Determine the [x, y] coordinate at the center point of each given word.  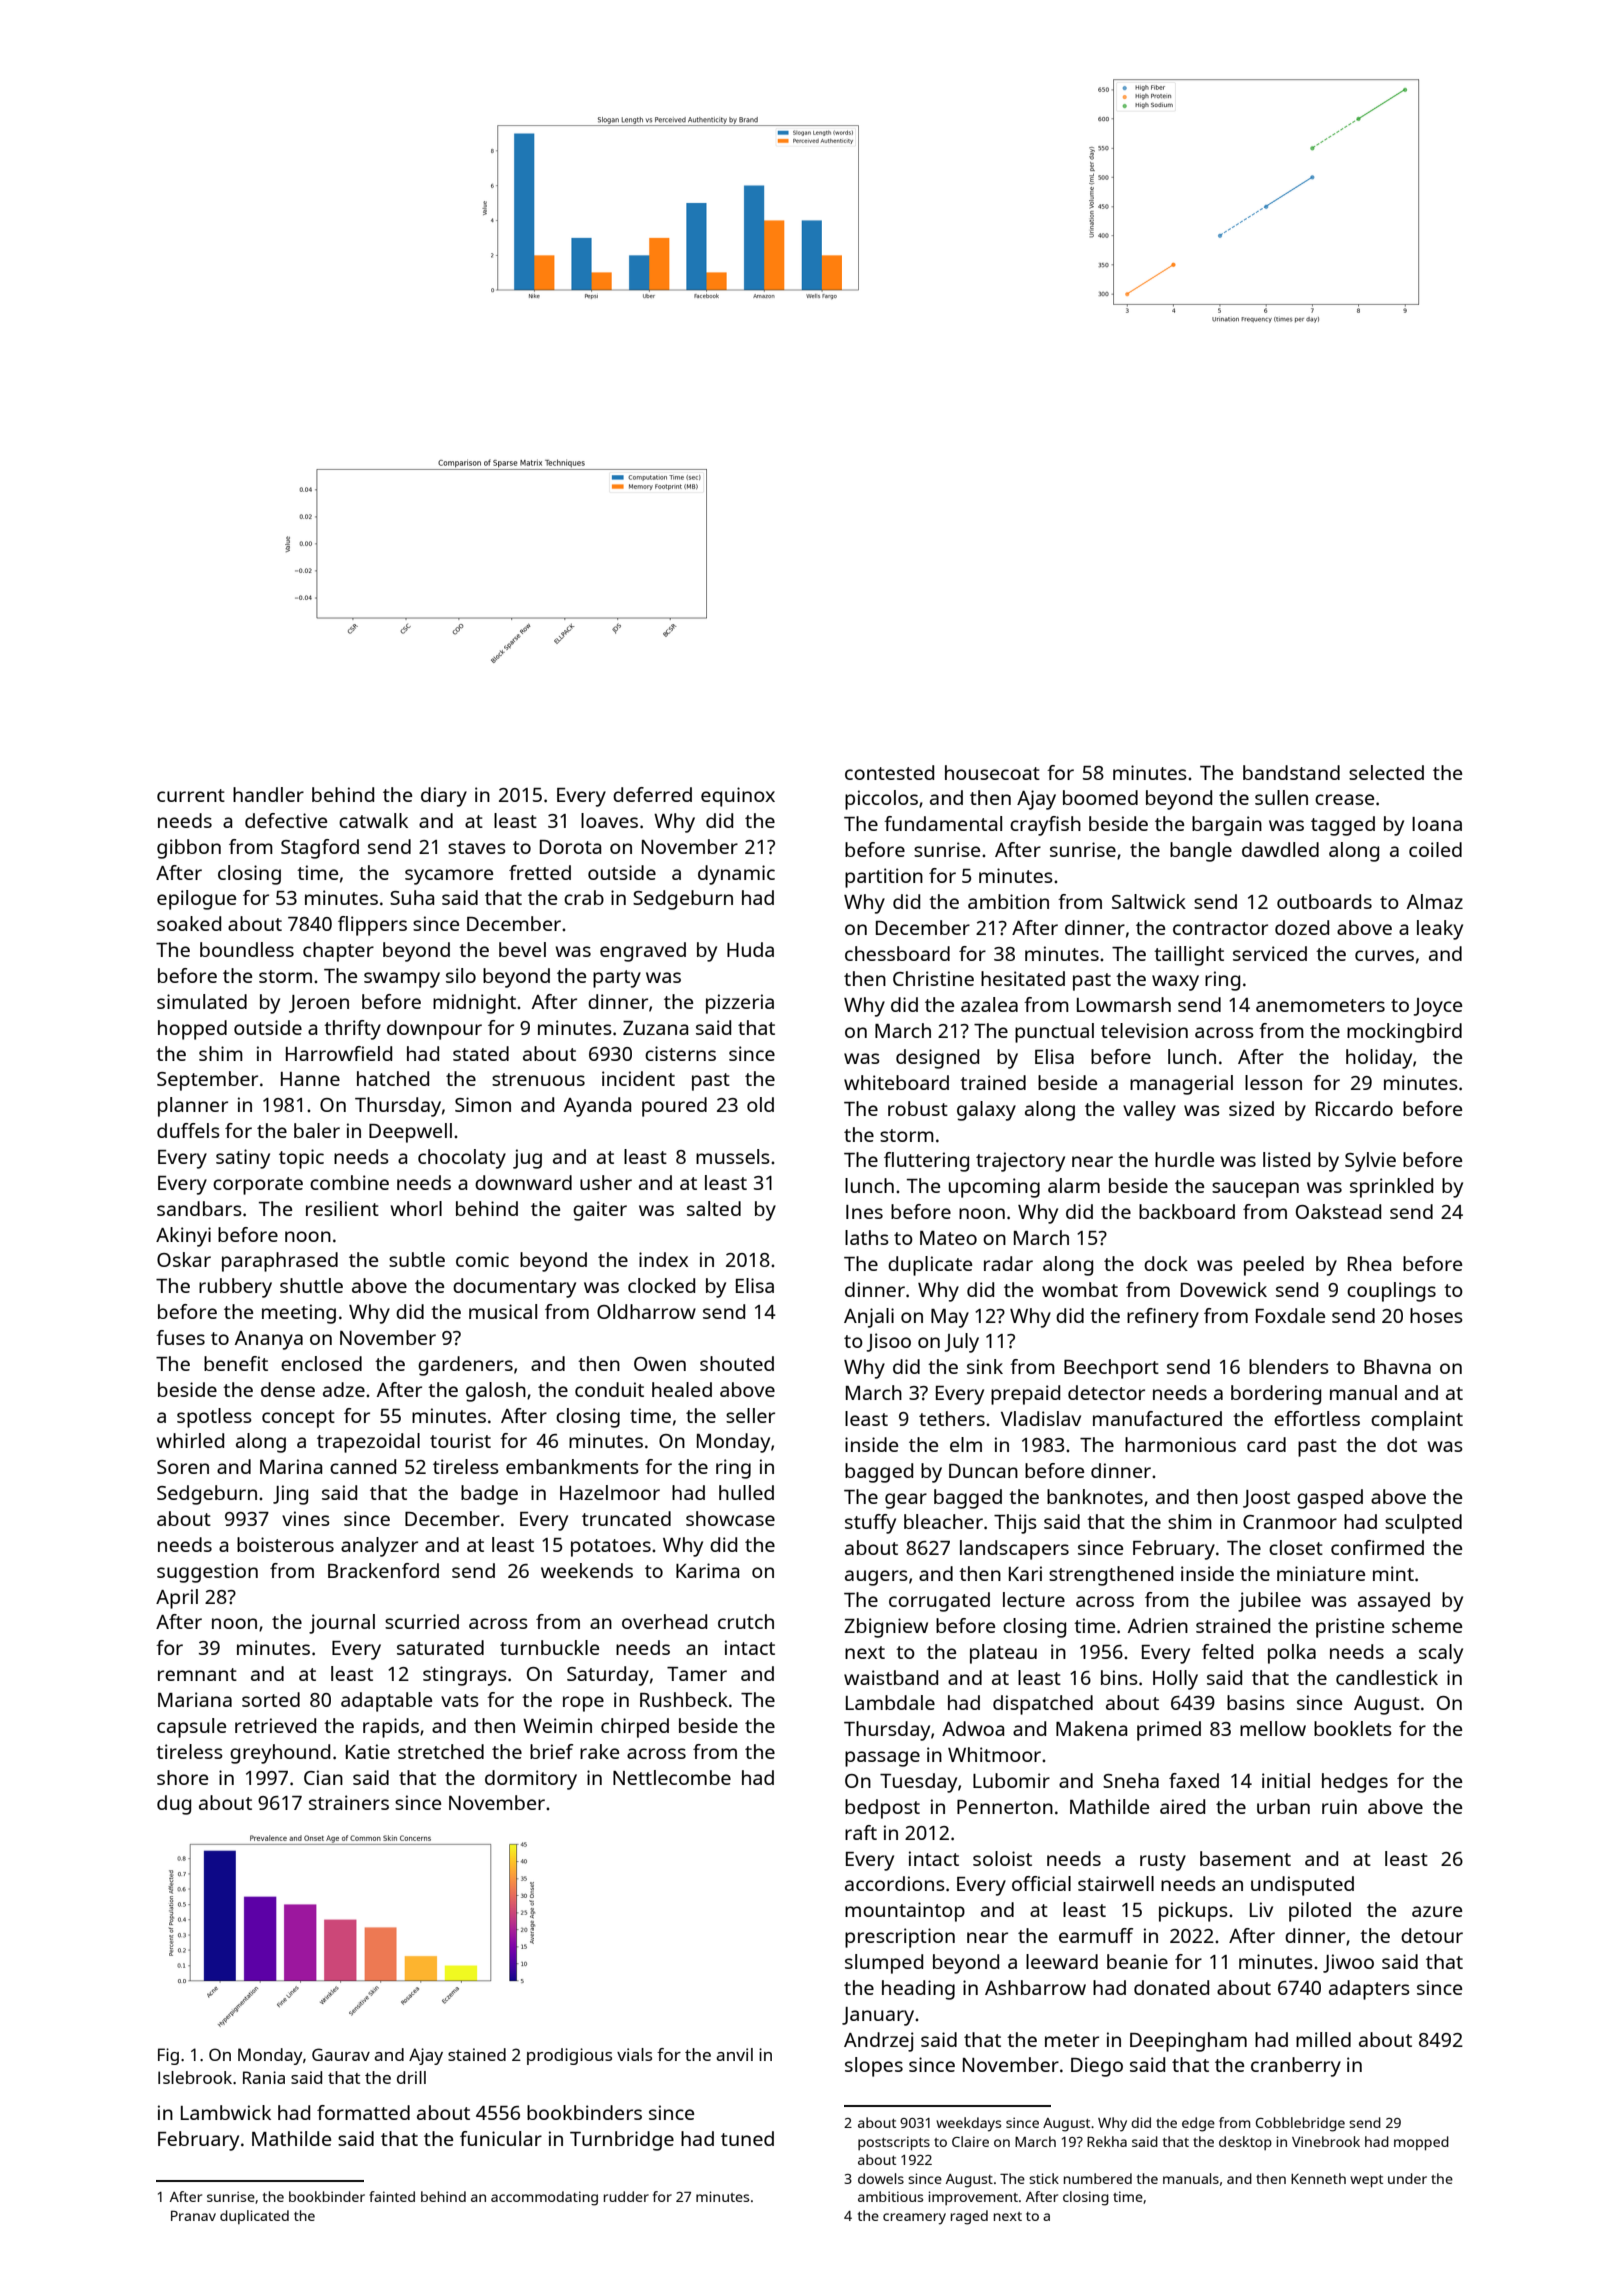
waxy [1175, 983]
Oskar [184, 1259]
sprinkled [1391, 1188]
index [663, 1259]
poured [674, 1107]
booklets [1353, 1728]
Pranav [193, 2215]
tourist [460, 1440]
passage [882, 1759]
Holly [1175, 1680]
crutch [746, 1621]
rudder [626, 2196]
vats [460, 1700]
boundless [247, 949]
